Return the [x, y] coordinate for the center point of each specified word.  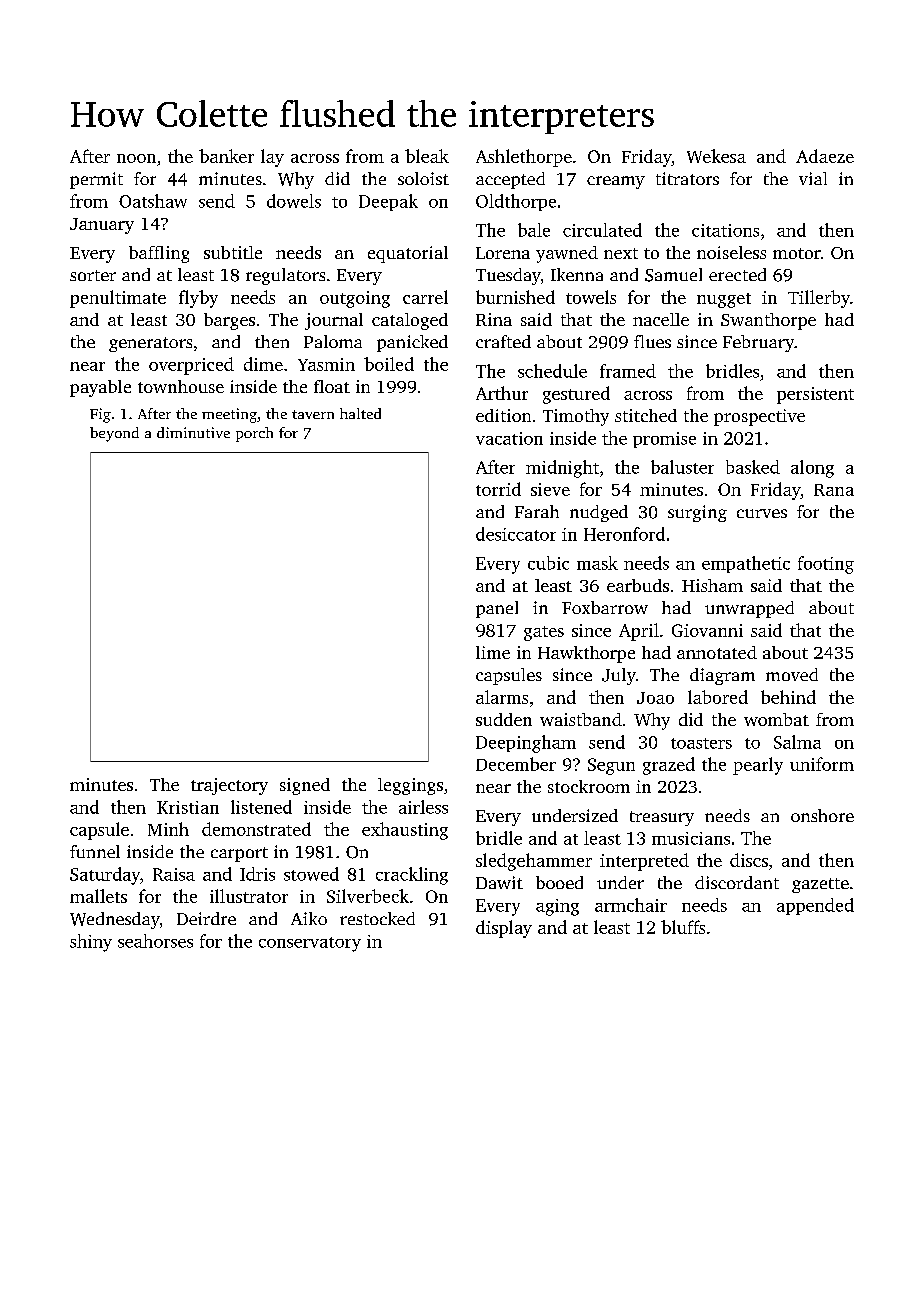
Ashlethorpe [524, 158]
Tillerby [819, 299]
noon [136, 158]
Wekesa [716, 156]
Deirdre [206, 918]
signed [305, 786]
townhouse [181, 386]
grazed [669, 766]
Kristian [188, 807]
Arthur [502, 393]
